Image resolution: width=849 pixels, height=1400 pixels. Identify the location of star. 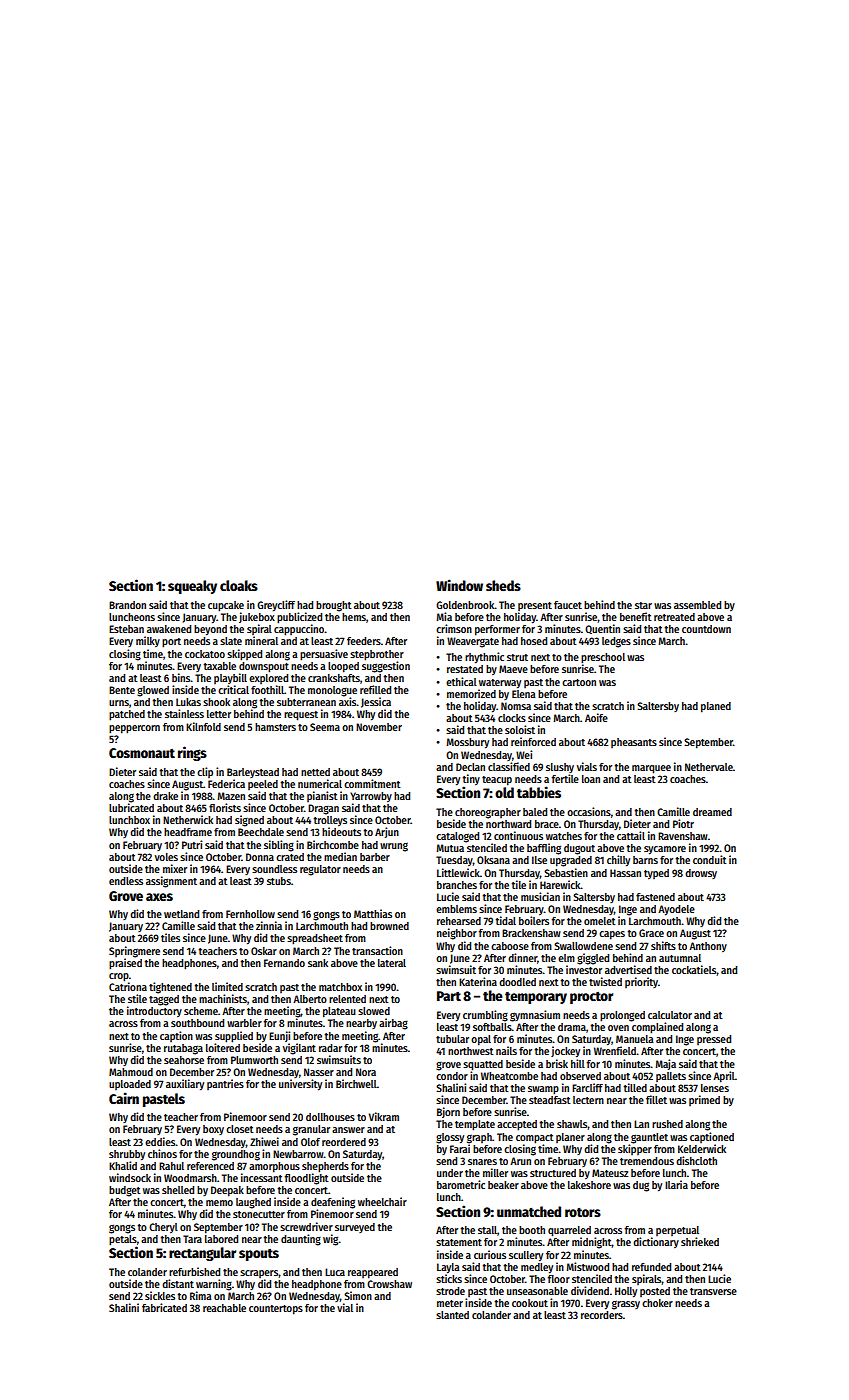
(643, 605).
